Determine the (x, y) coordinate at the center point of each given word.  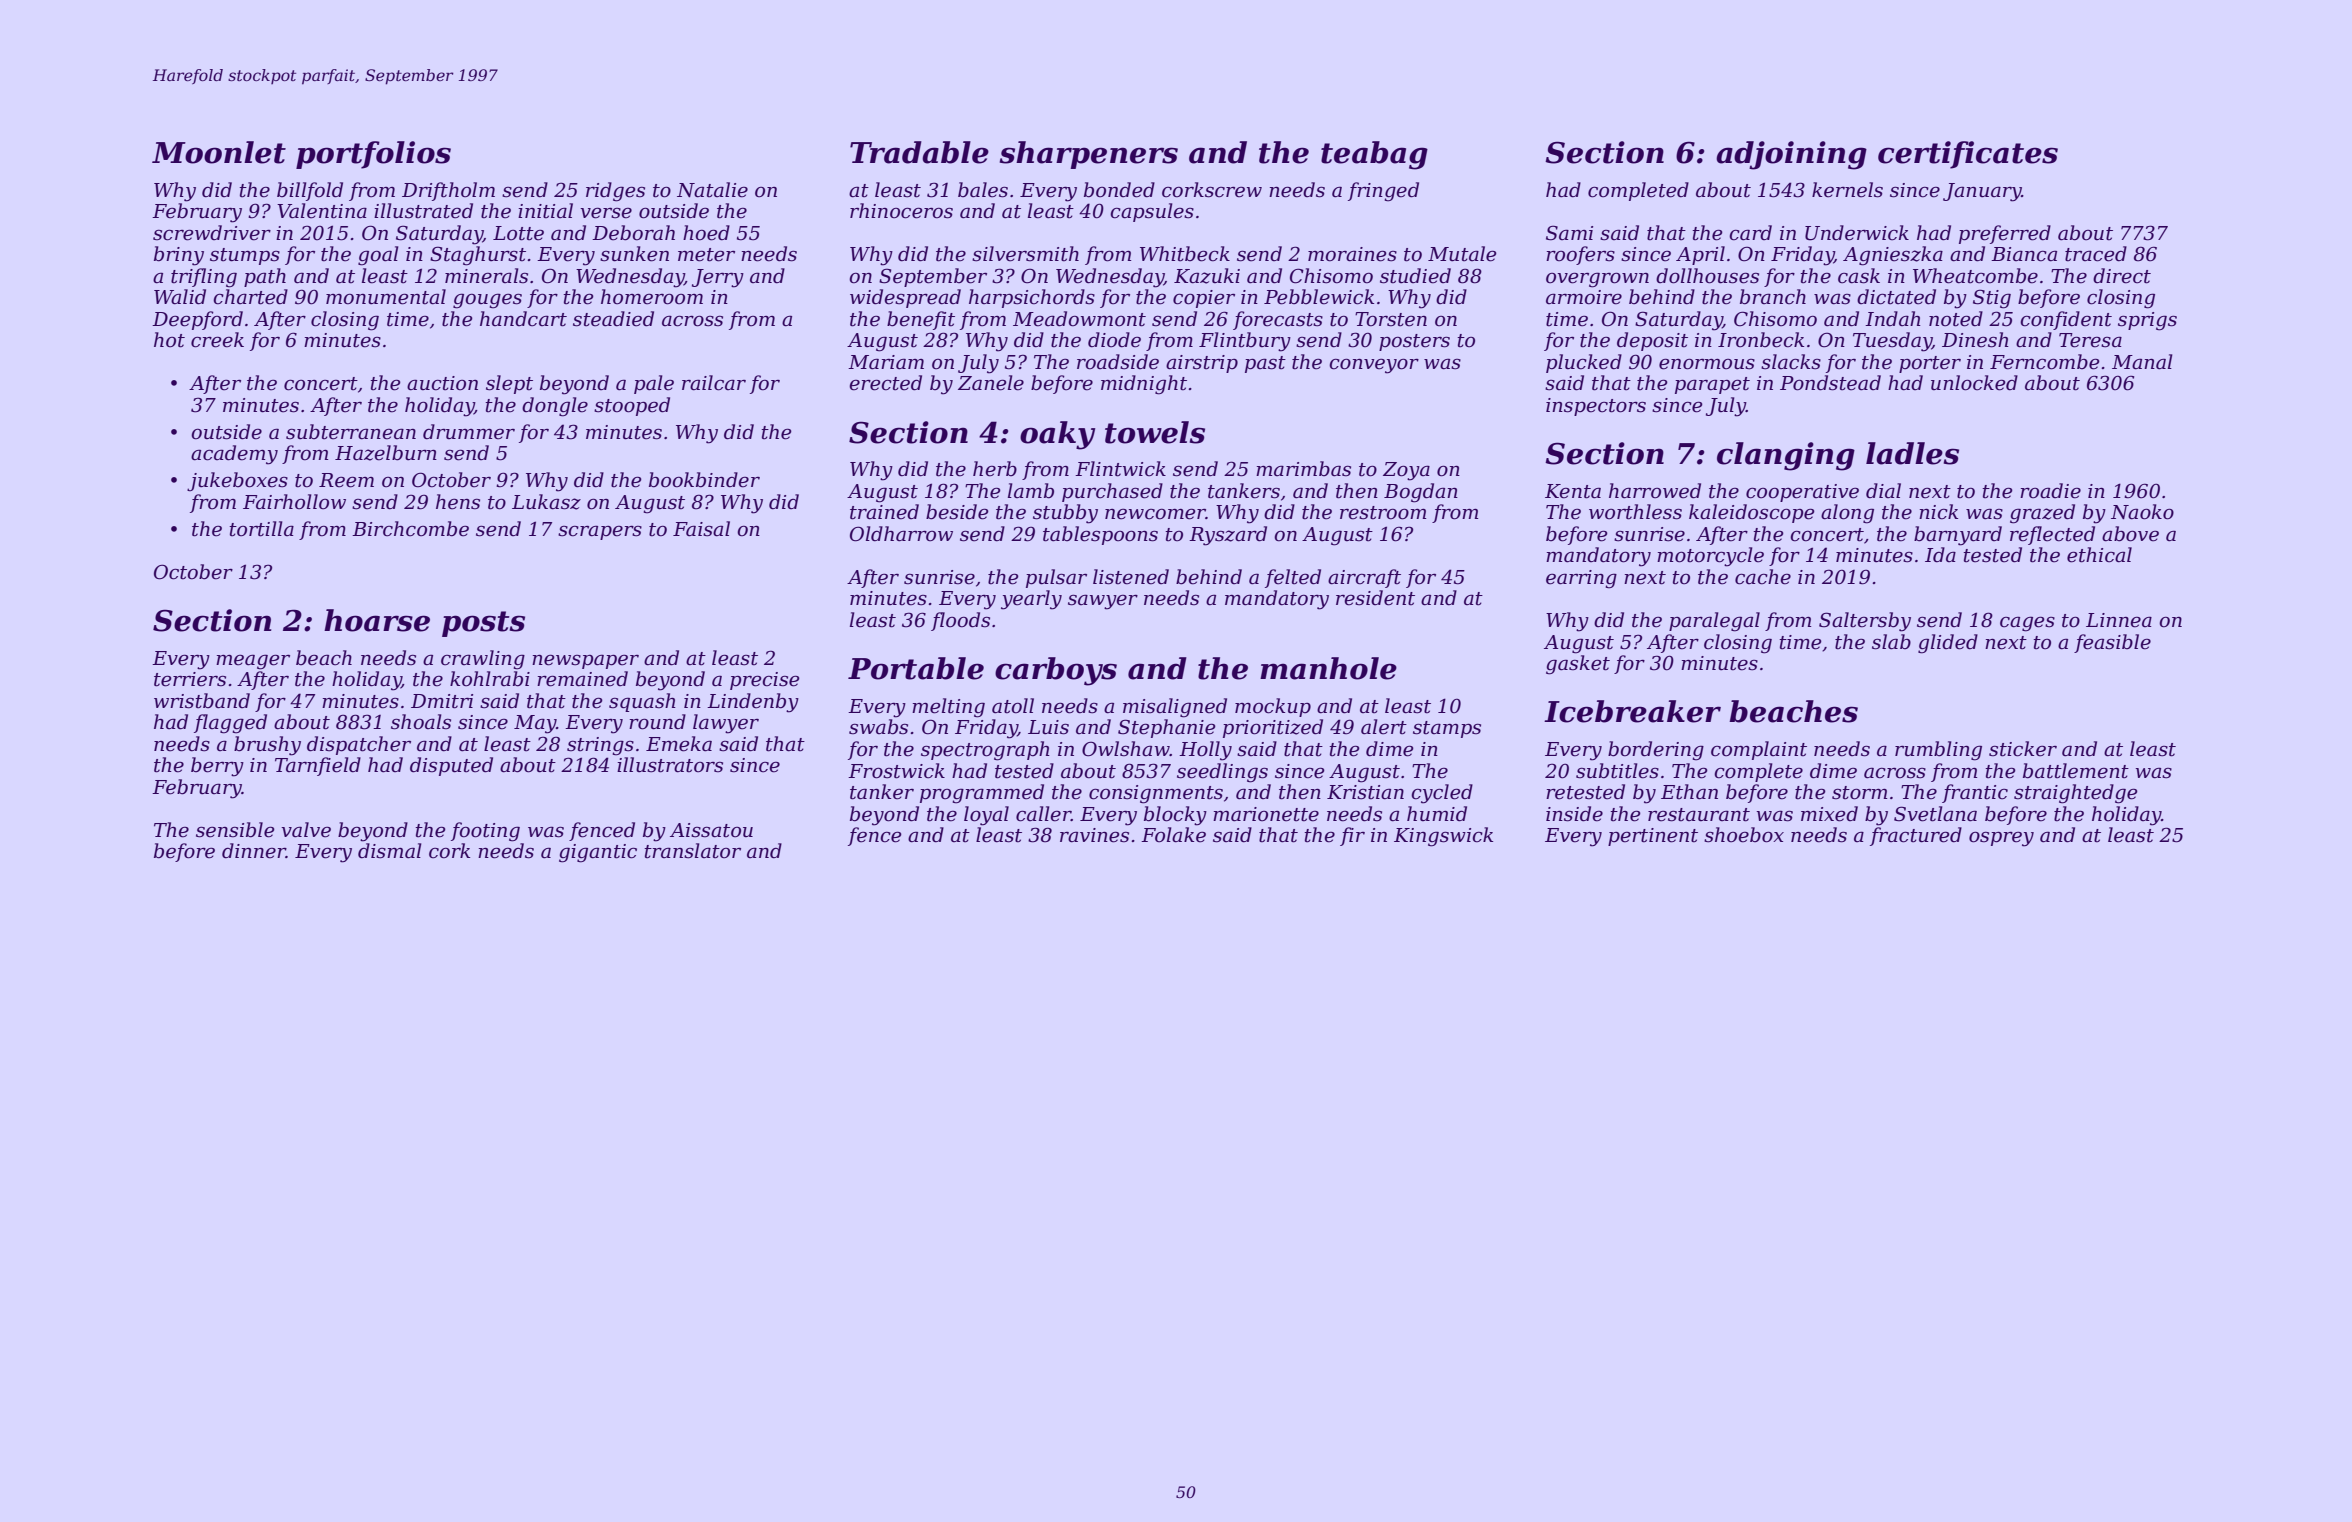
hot (169, 340)
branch (1773, 297)
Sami (1569, 233)
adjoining (1791, 155)
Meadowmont (1079, 319)
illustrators (670, 765)
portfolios (373, 155)
